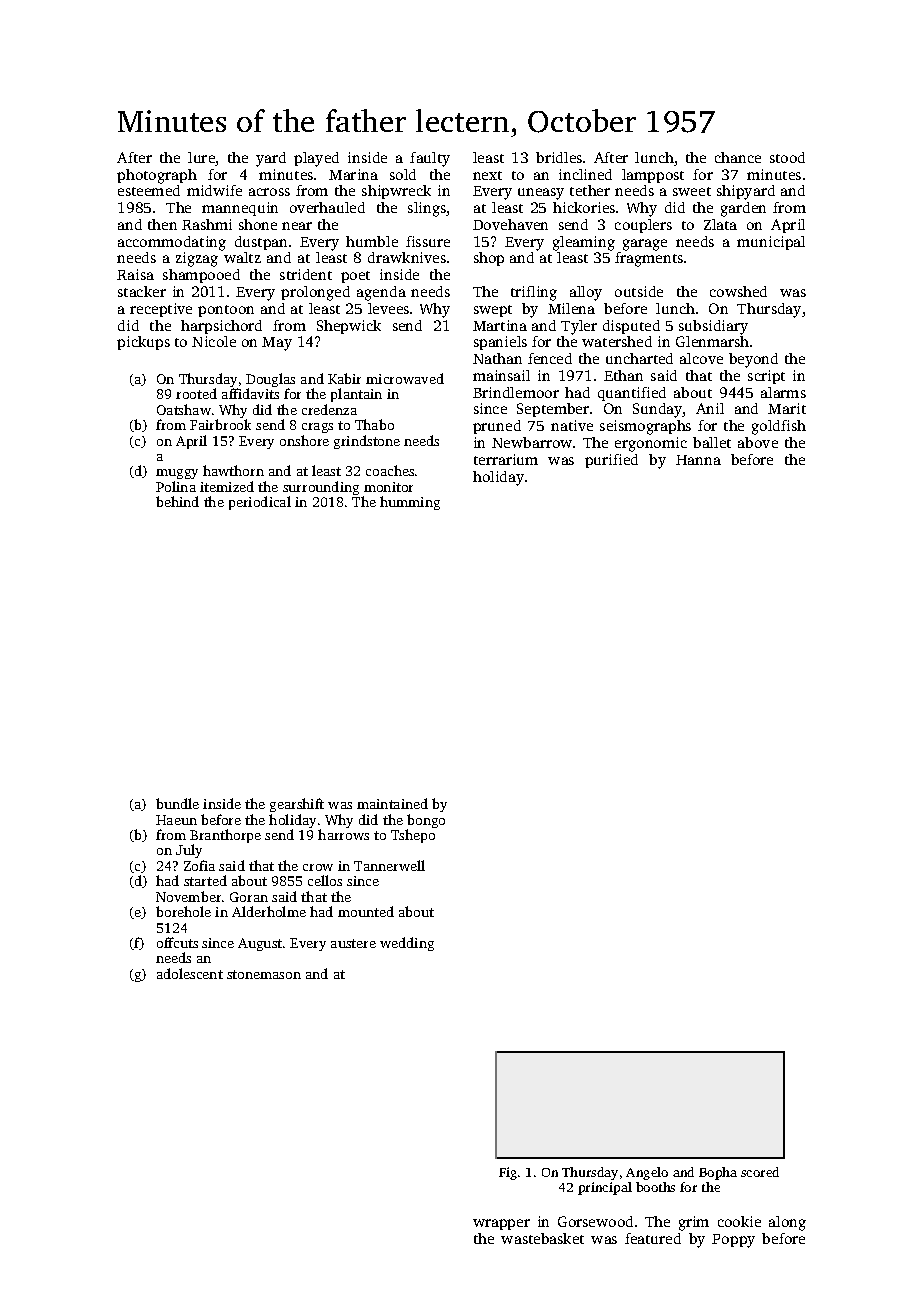  What do you see at coordinates (426, 821) in the screenshot?
I see `bongo` at bounding box center [426, 821].
